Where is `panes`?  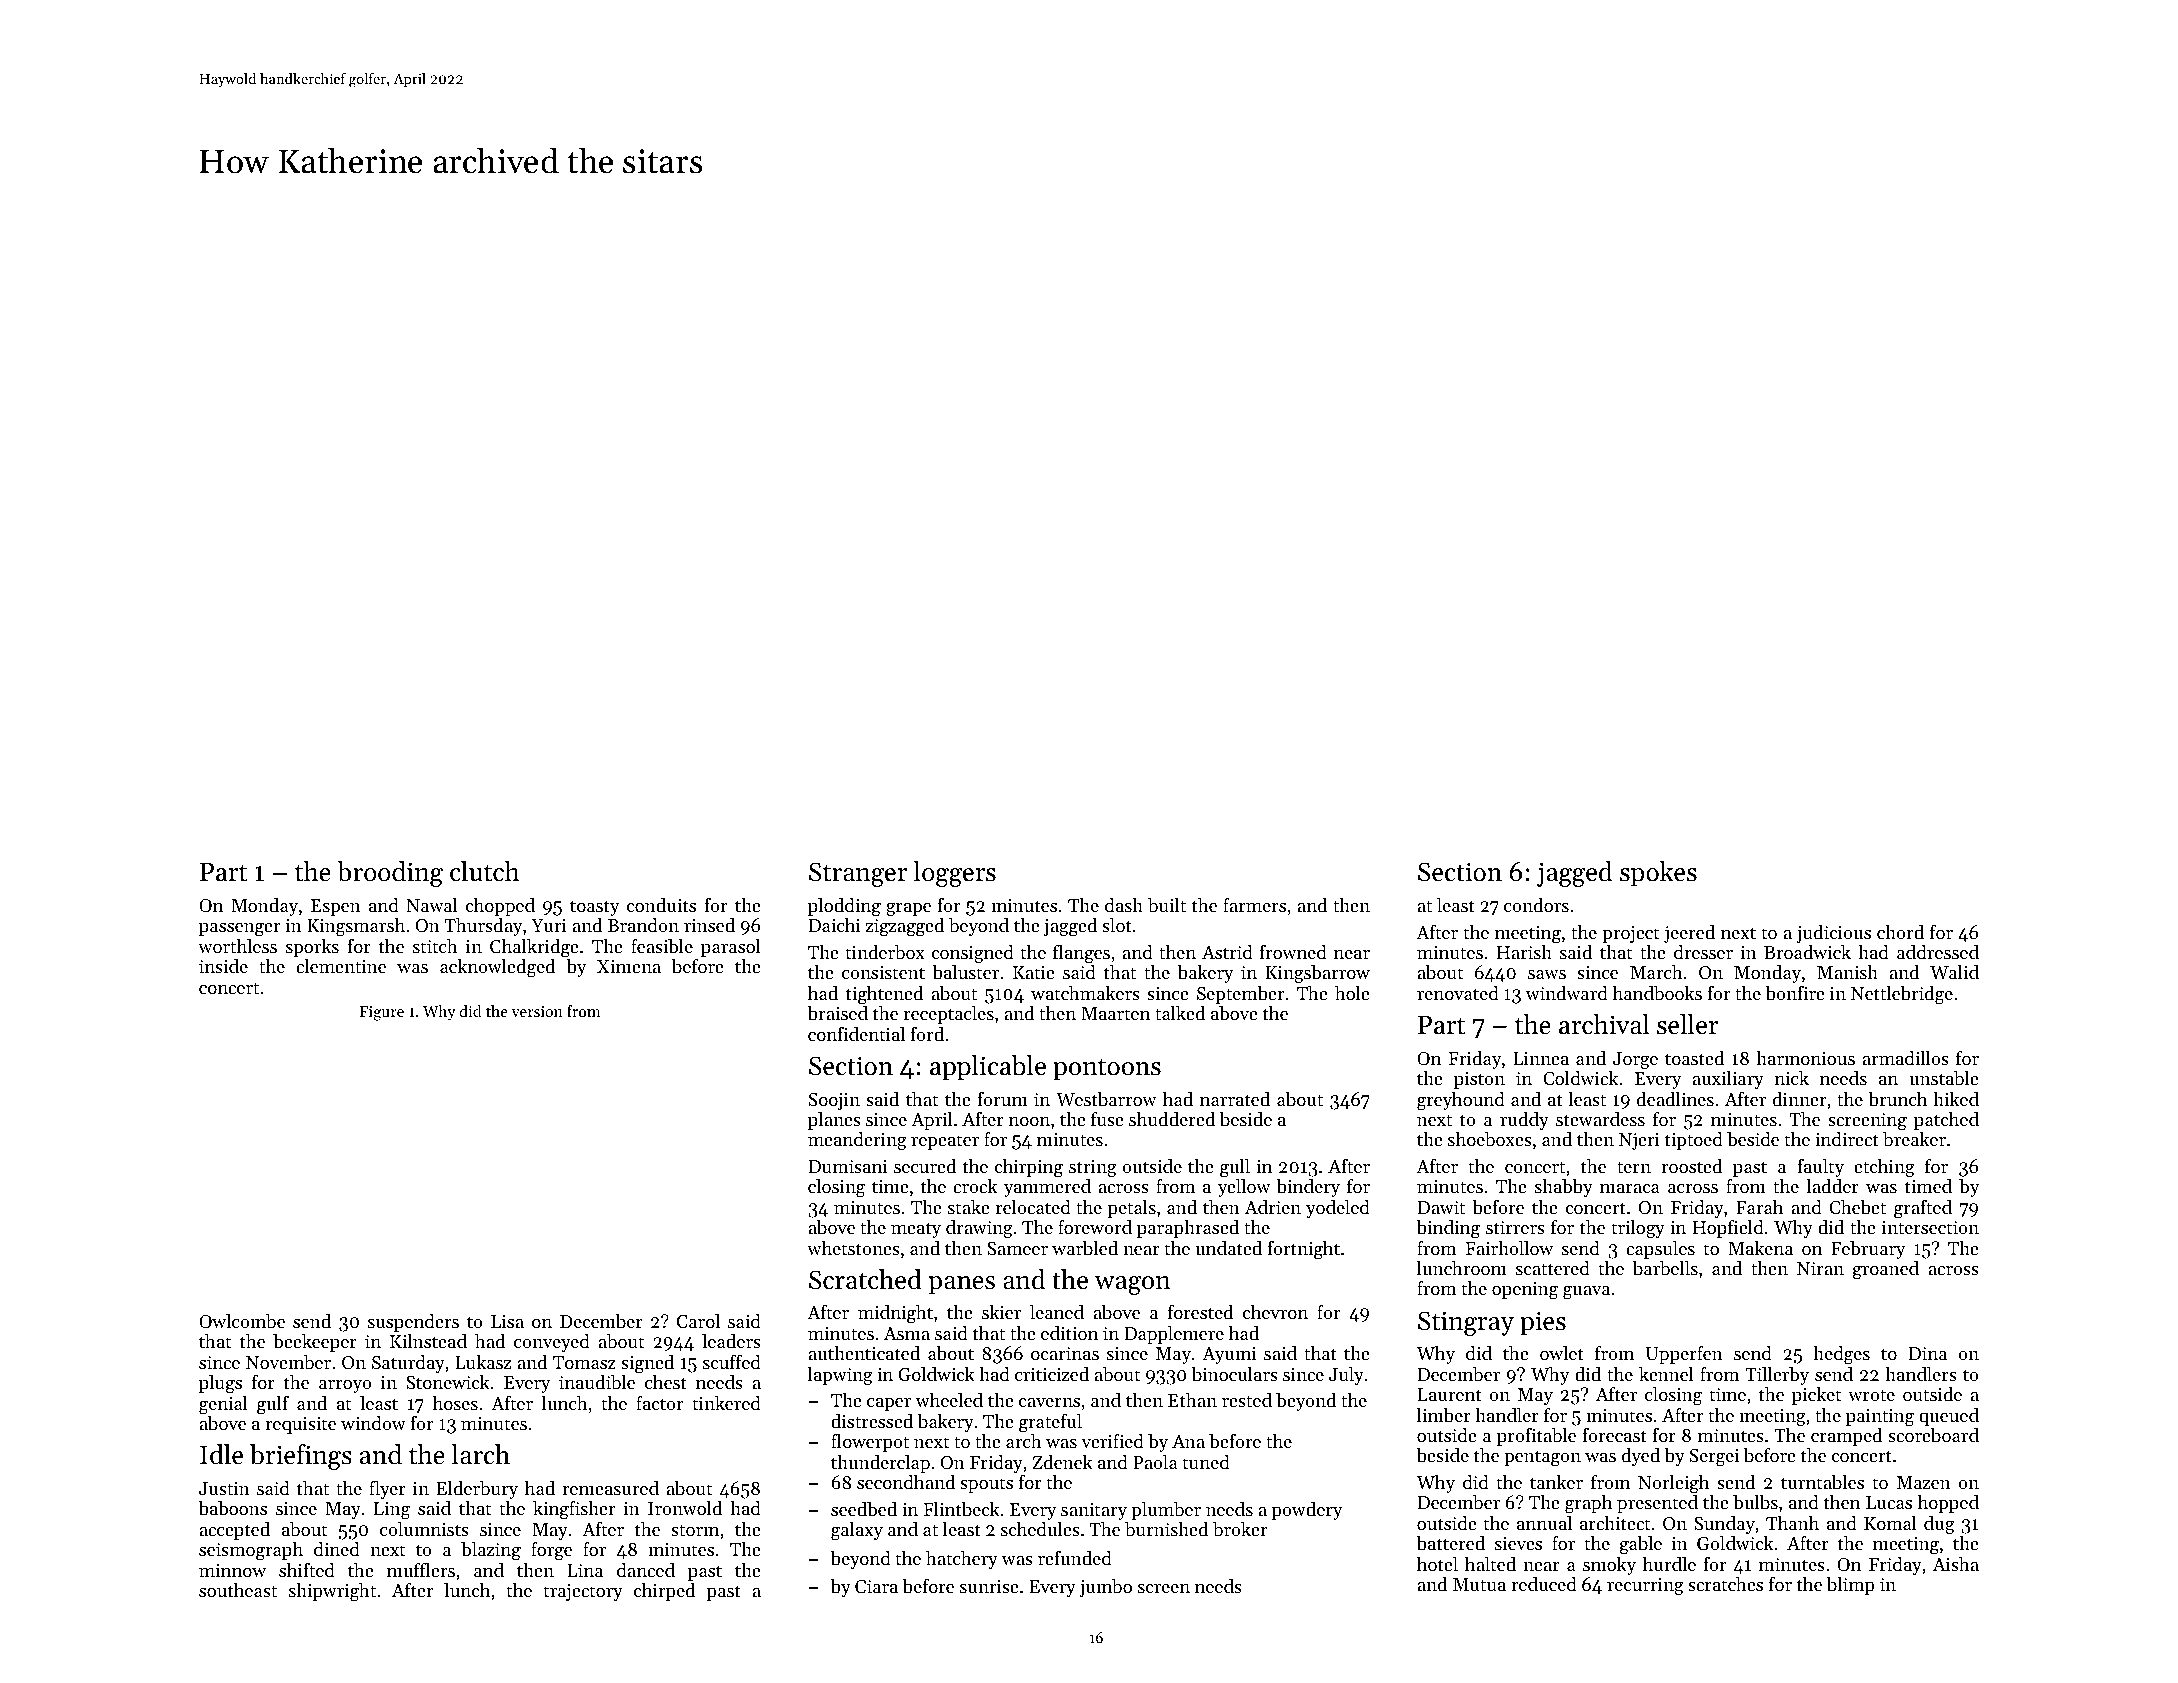
panes is located at coordinates (961, 1285).
